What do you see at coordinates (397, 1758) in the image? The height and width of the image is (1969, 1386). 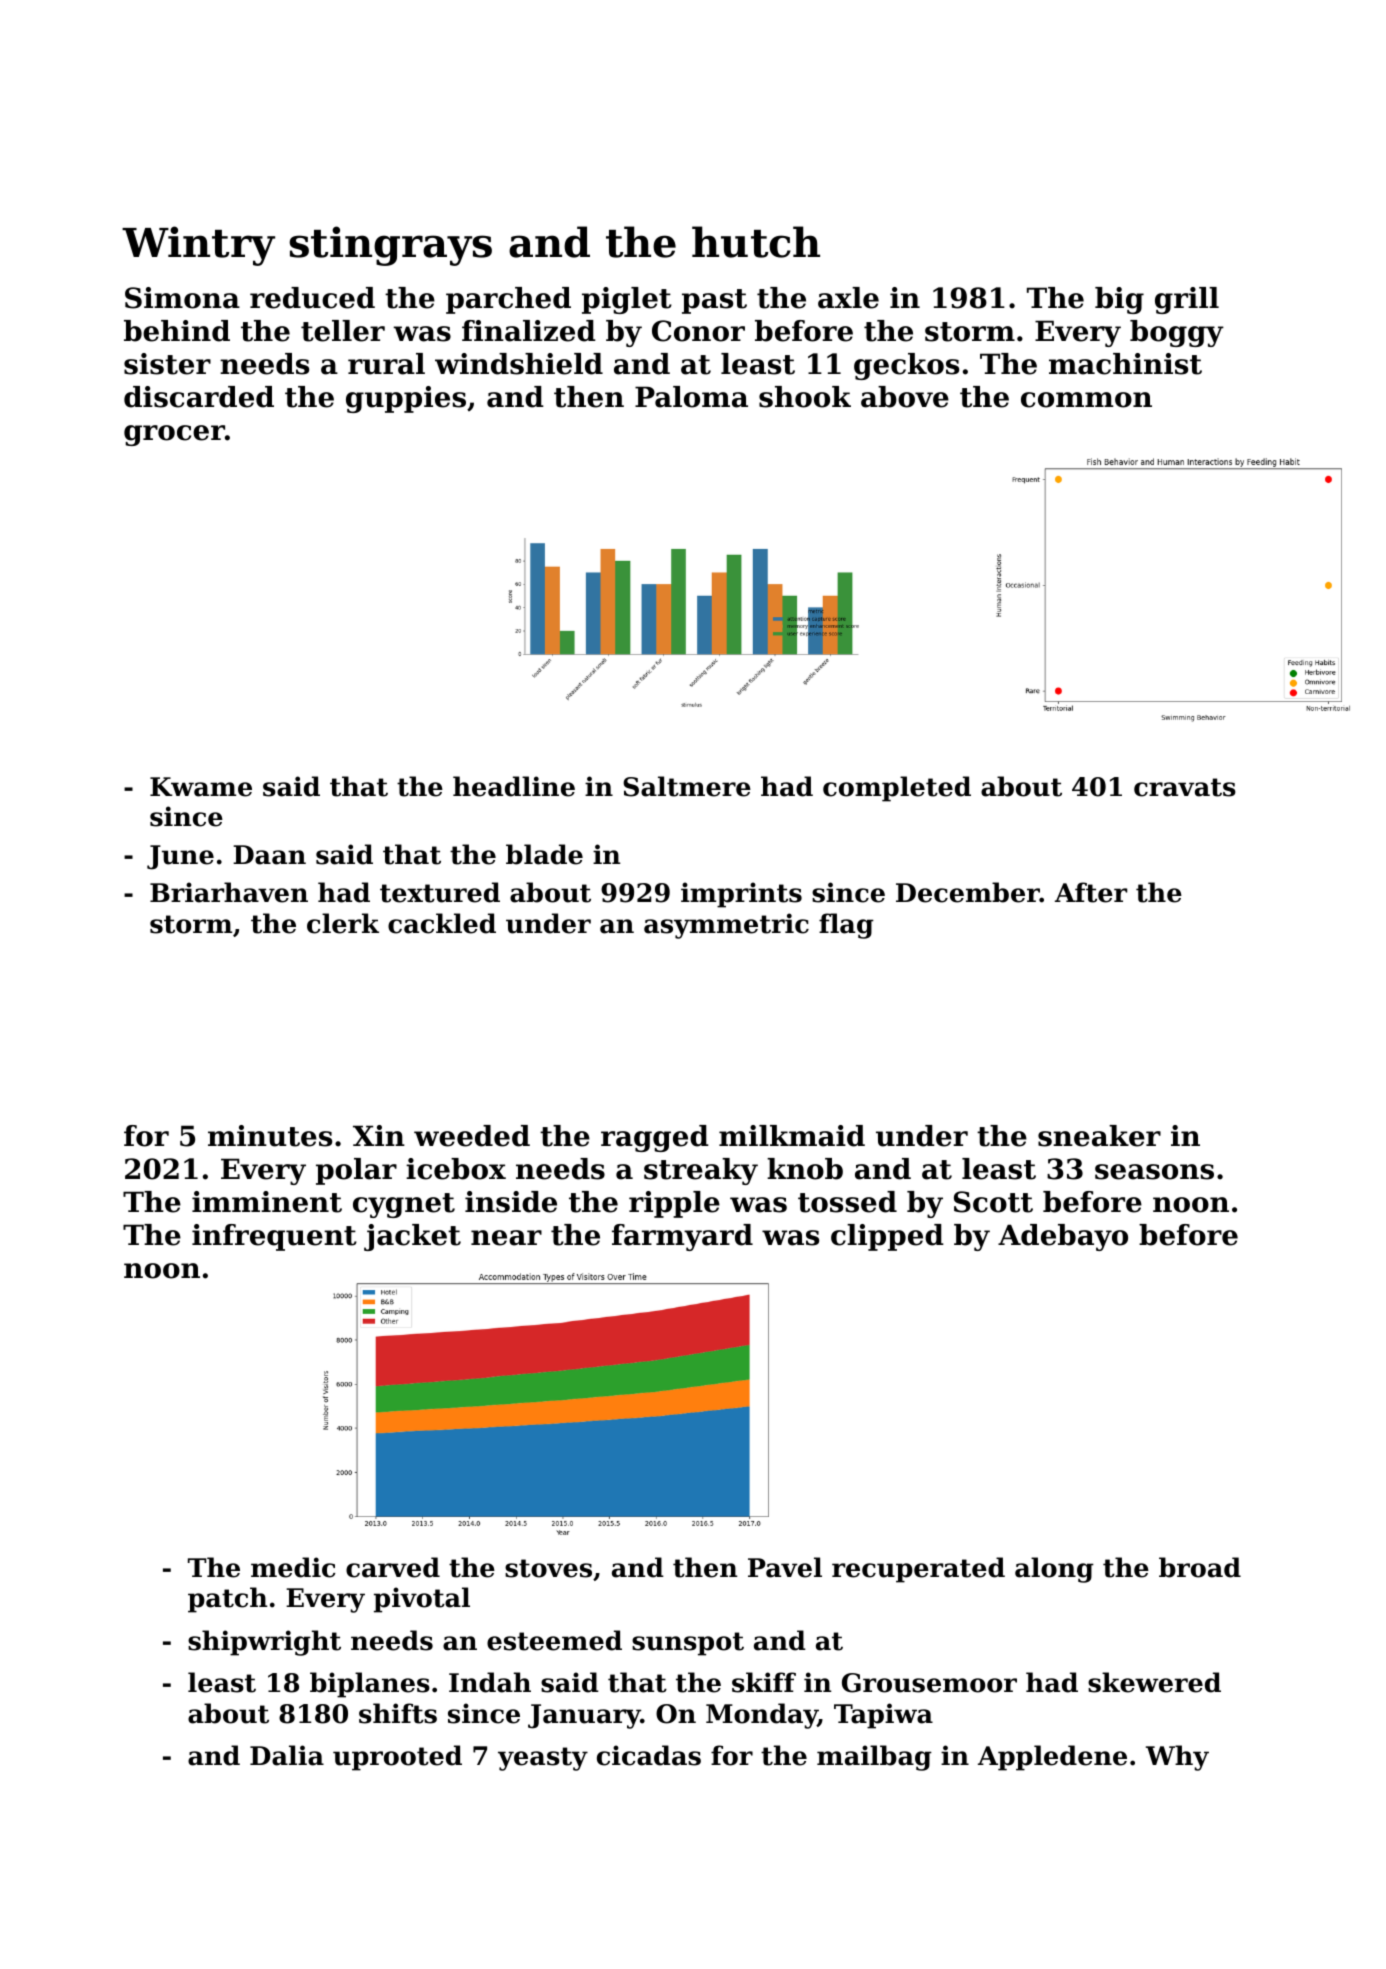 I see `uprooted` at bounding box center [397, 1758].
